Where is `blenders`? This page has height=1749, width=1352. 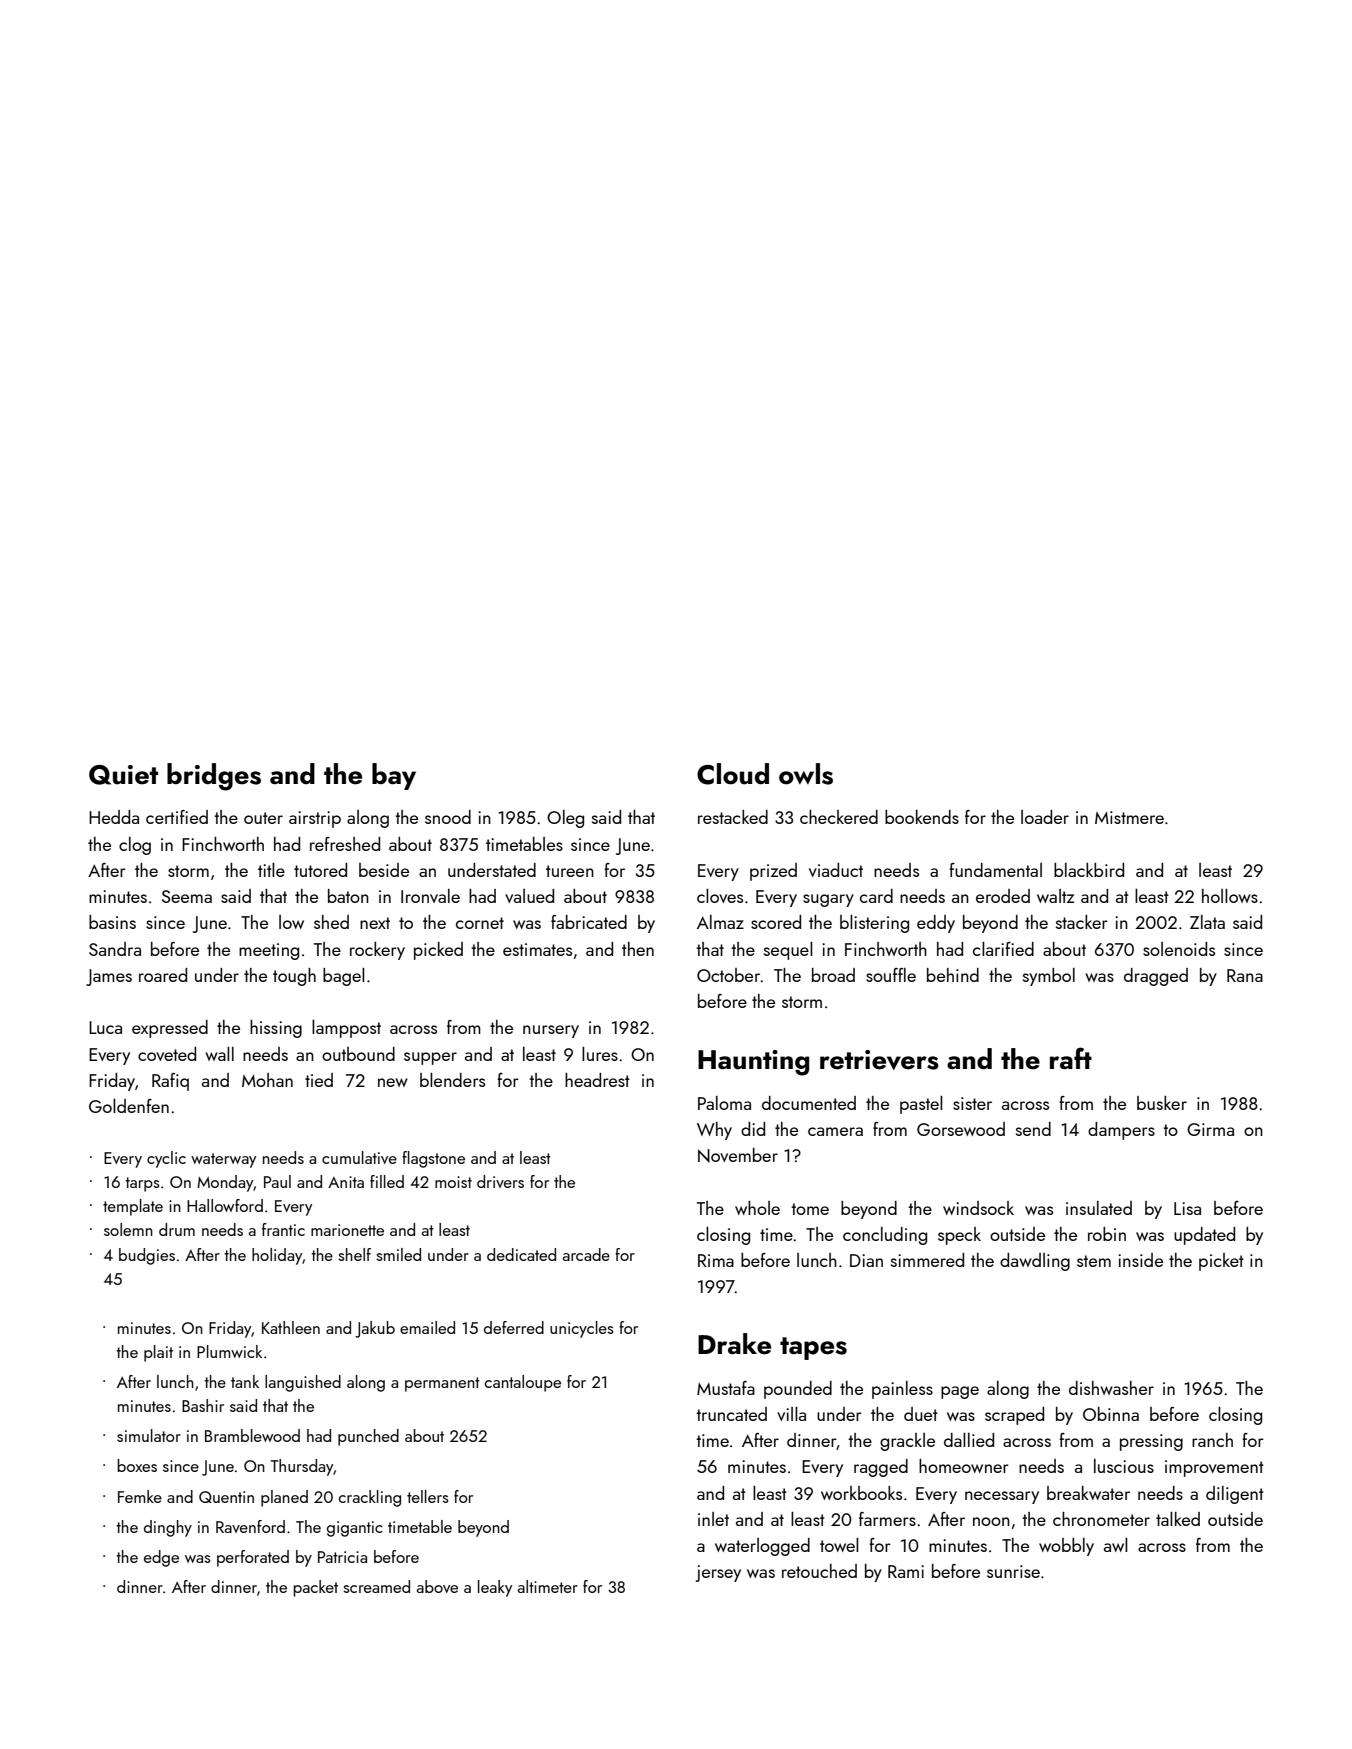
blenders is located at coordinates (452, 1080).
